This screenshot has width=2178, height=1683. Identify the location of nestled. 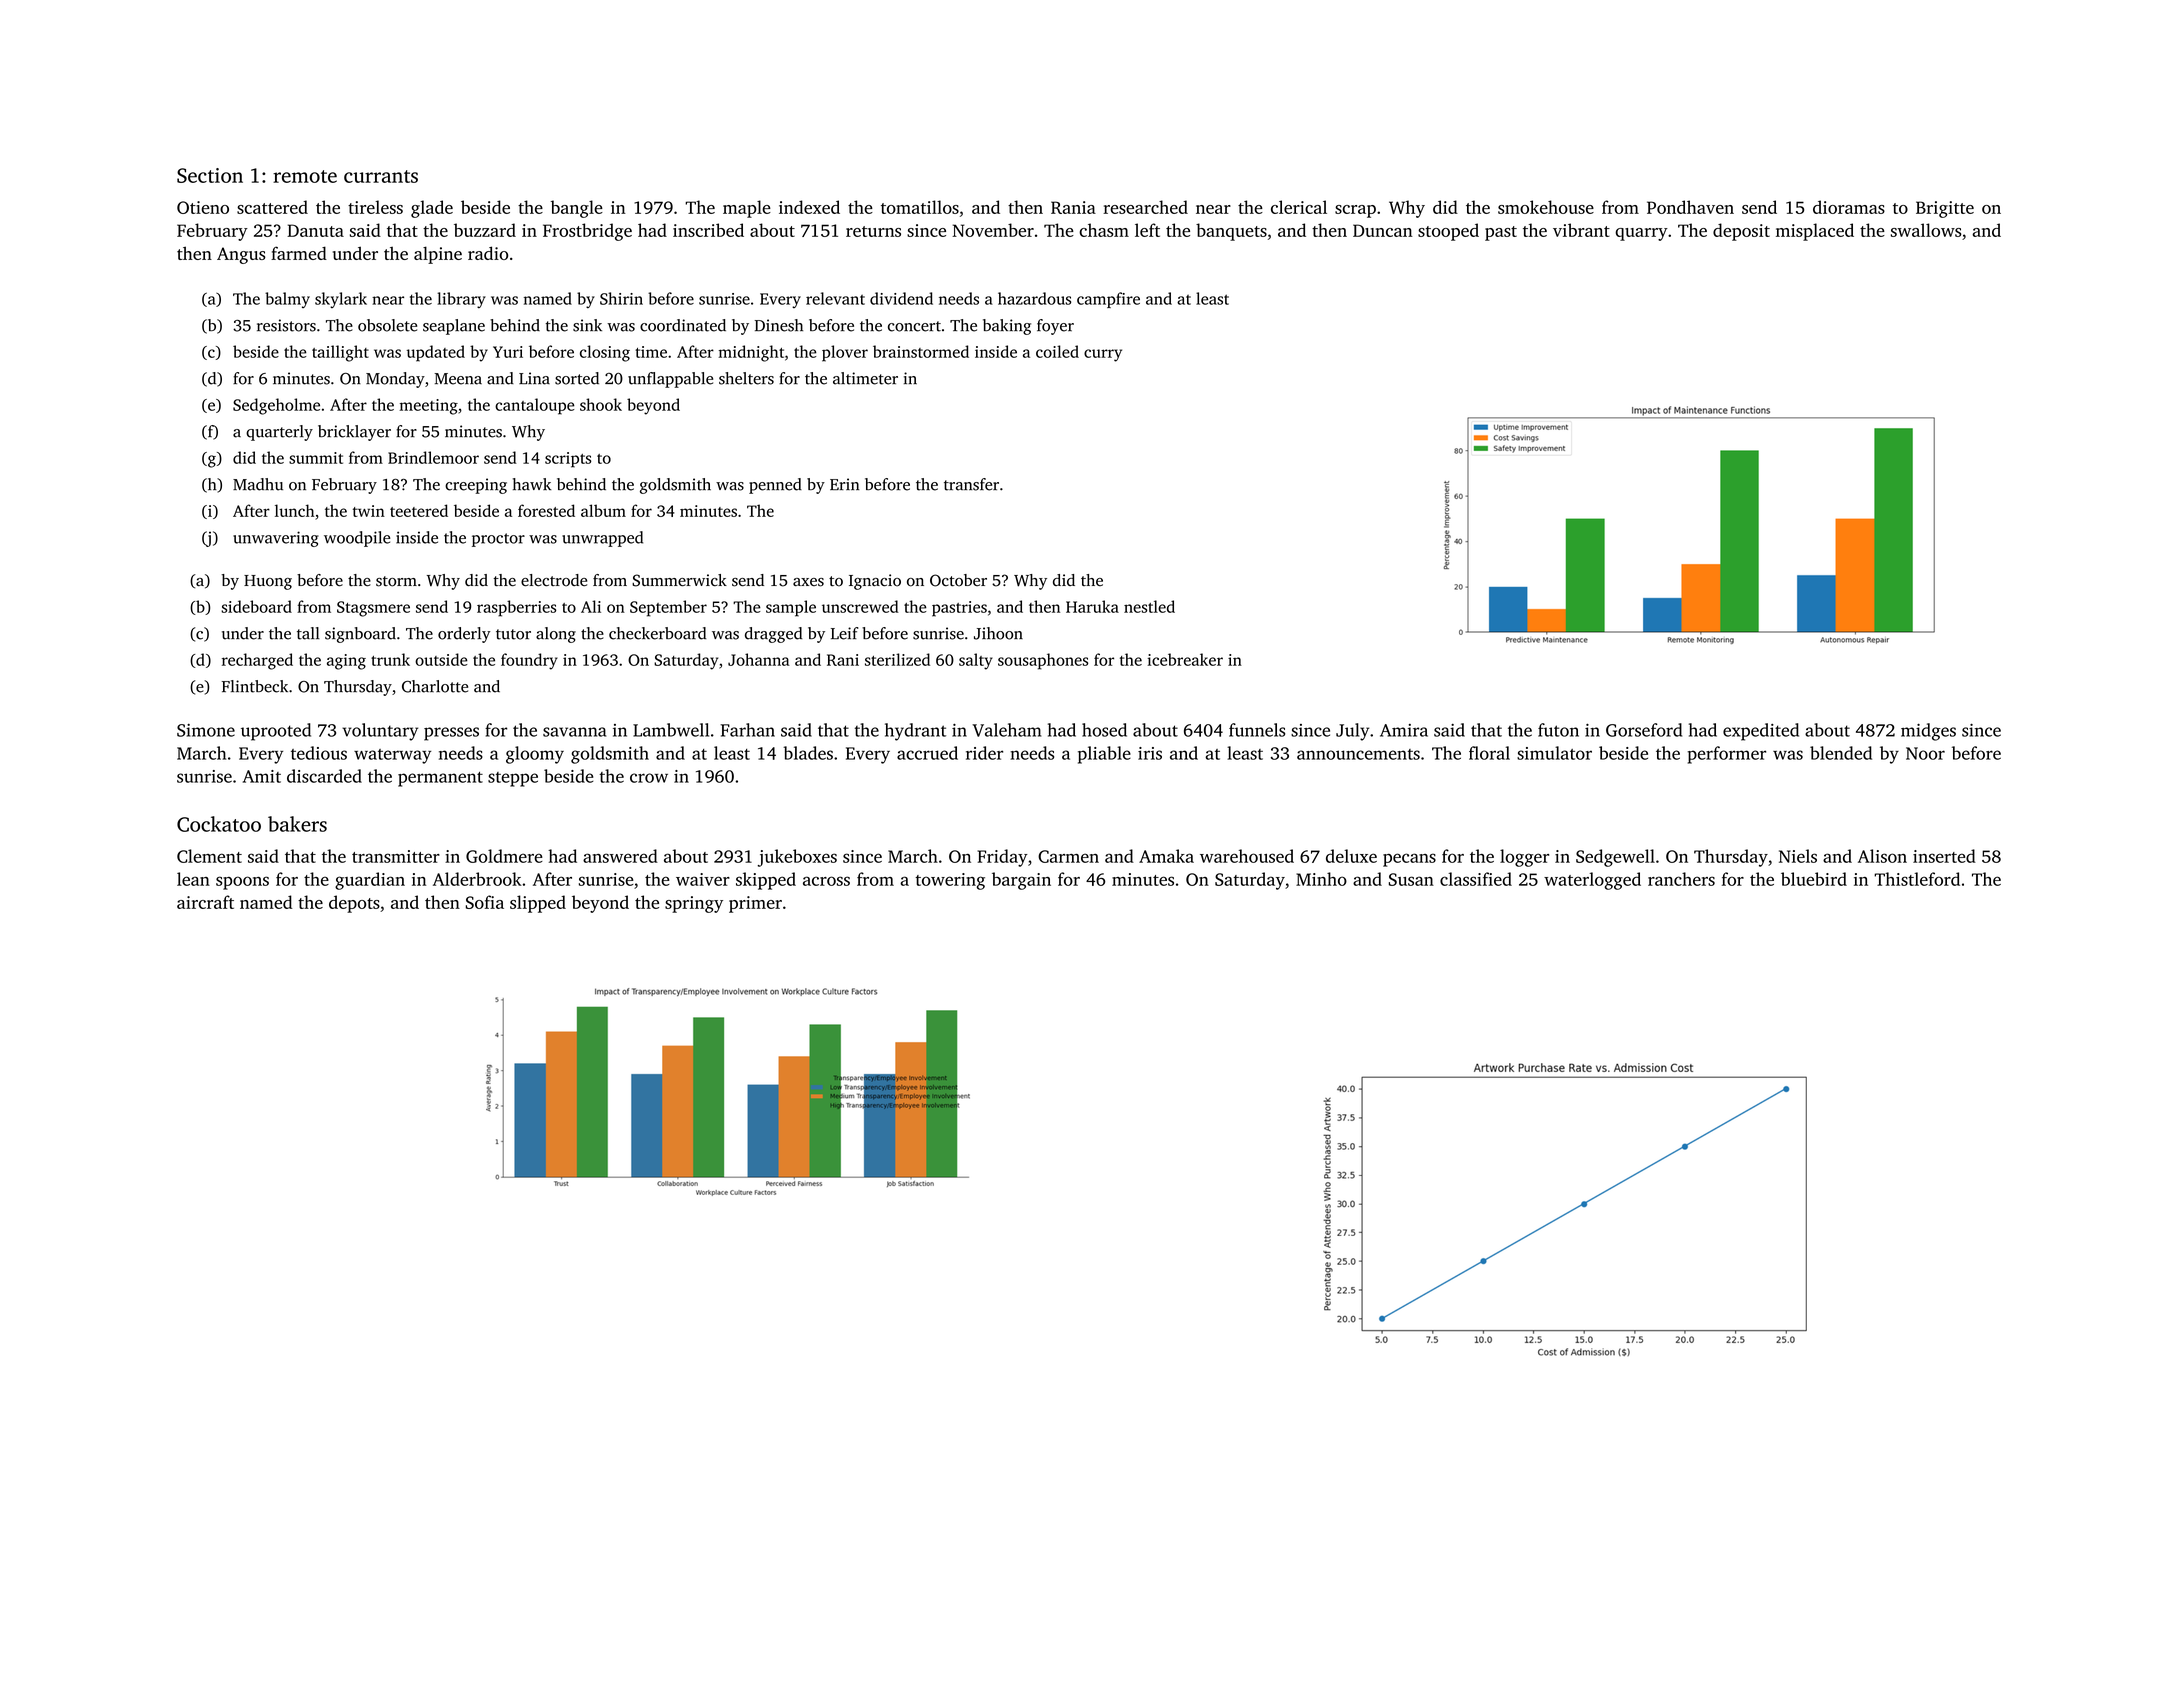
(1149, 606).
